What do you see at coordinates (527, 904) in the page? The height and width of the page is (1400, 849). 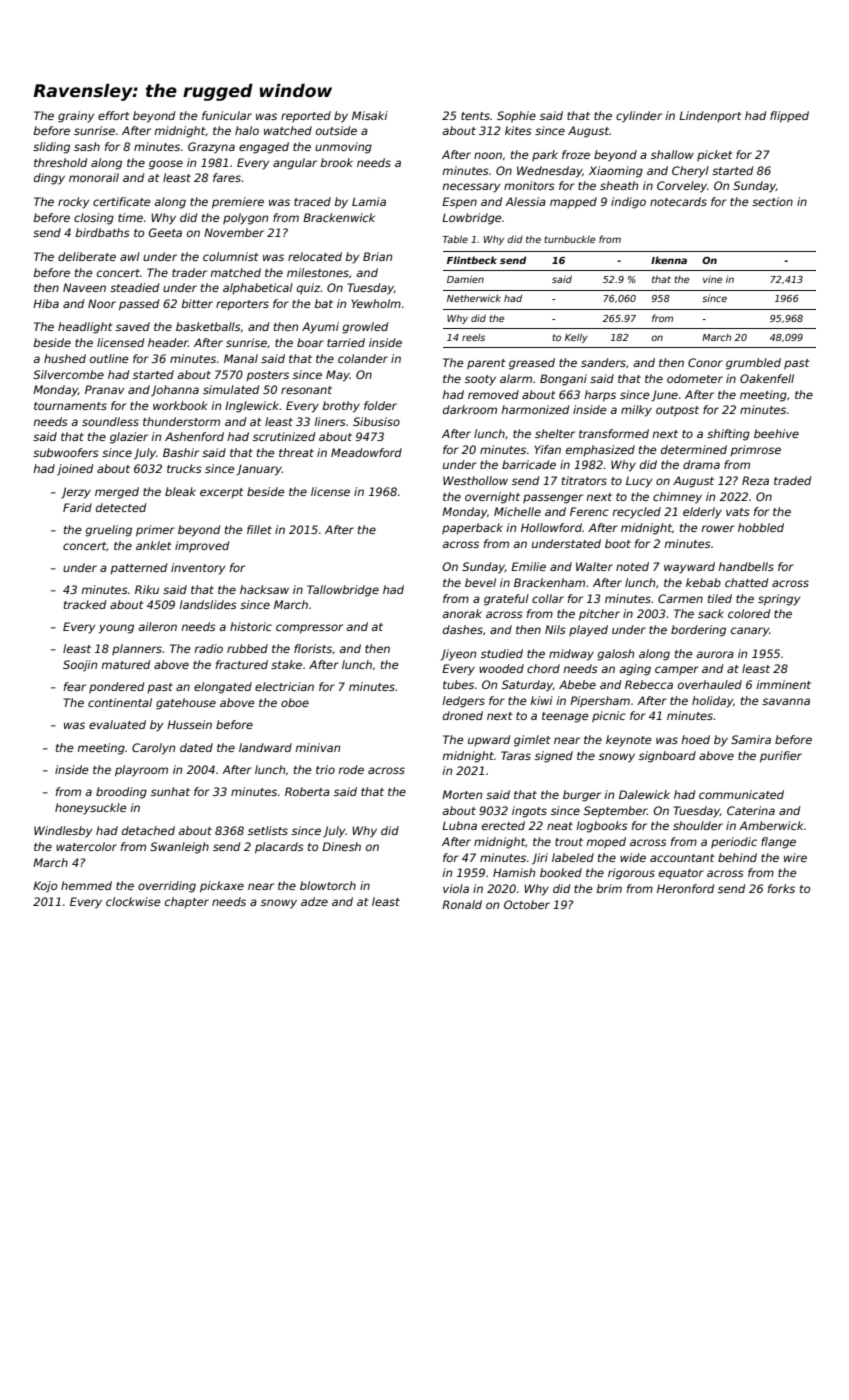 I see `October` at bounding box center [527, 904].
